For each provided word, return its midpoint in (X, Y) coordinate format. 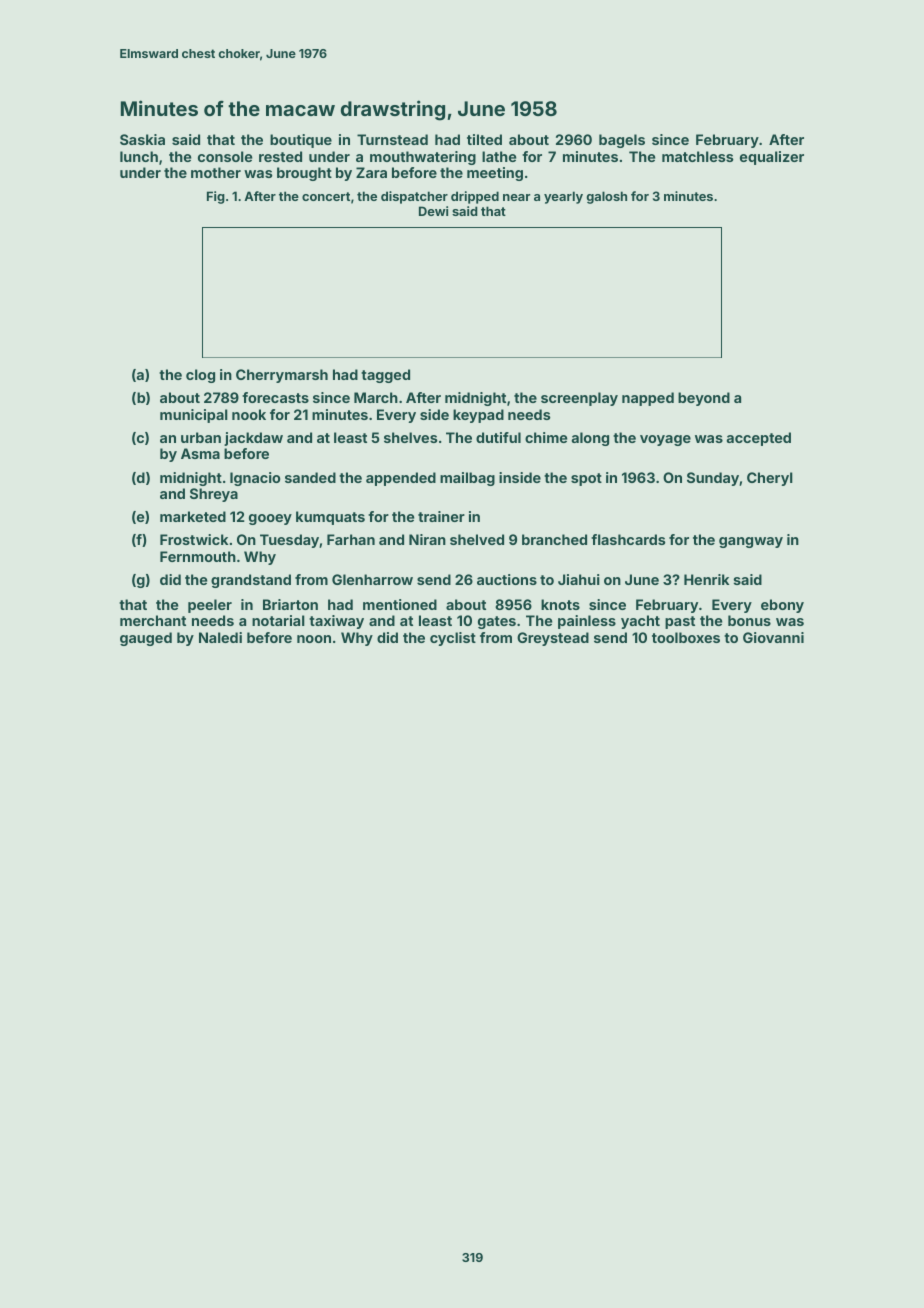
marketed (193, 516)
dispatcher (414, 197)
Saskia (142, 139)
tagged (385, 376)
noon (314, 639)
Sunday (713, 479)
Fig (216, 197)
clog (200, 376)
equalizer (772, 158)
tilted (484, 139)
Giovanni (773, 637)
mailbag (467, 479)
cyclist (453, 639)
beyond (704, 399)
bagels (622, 141)
